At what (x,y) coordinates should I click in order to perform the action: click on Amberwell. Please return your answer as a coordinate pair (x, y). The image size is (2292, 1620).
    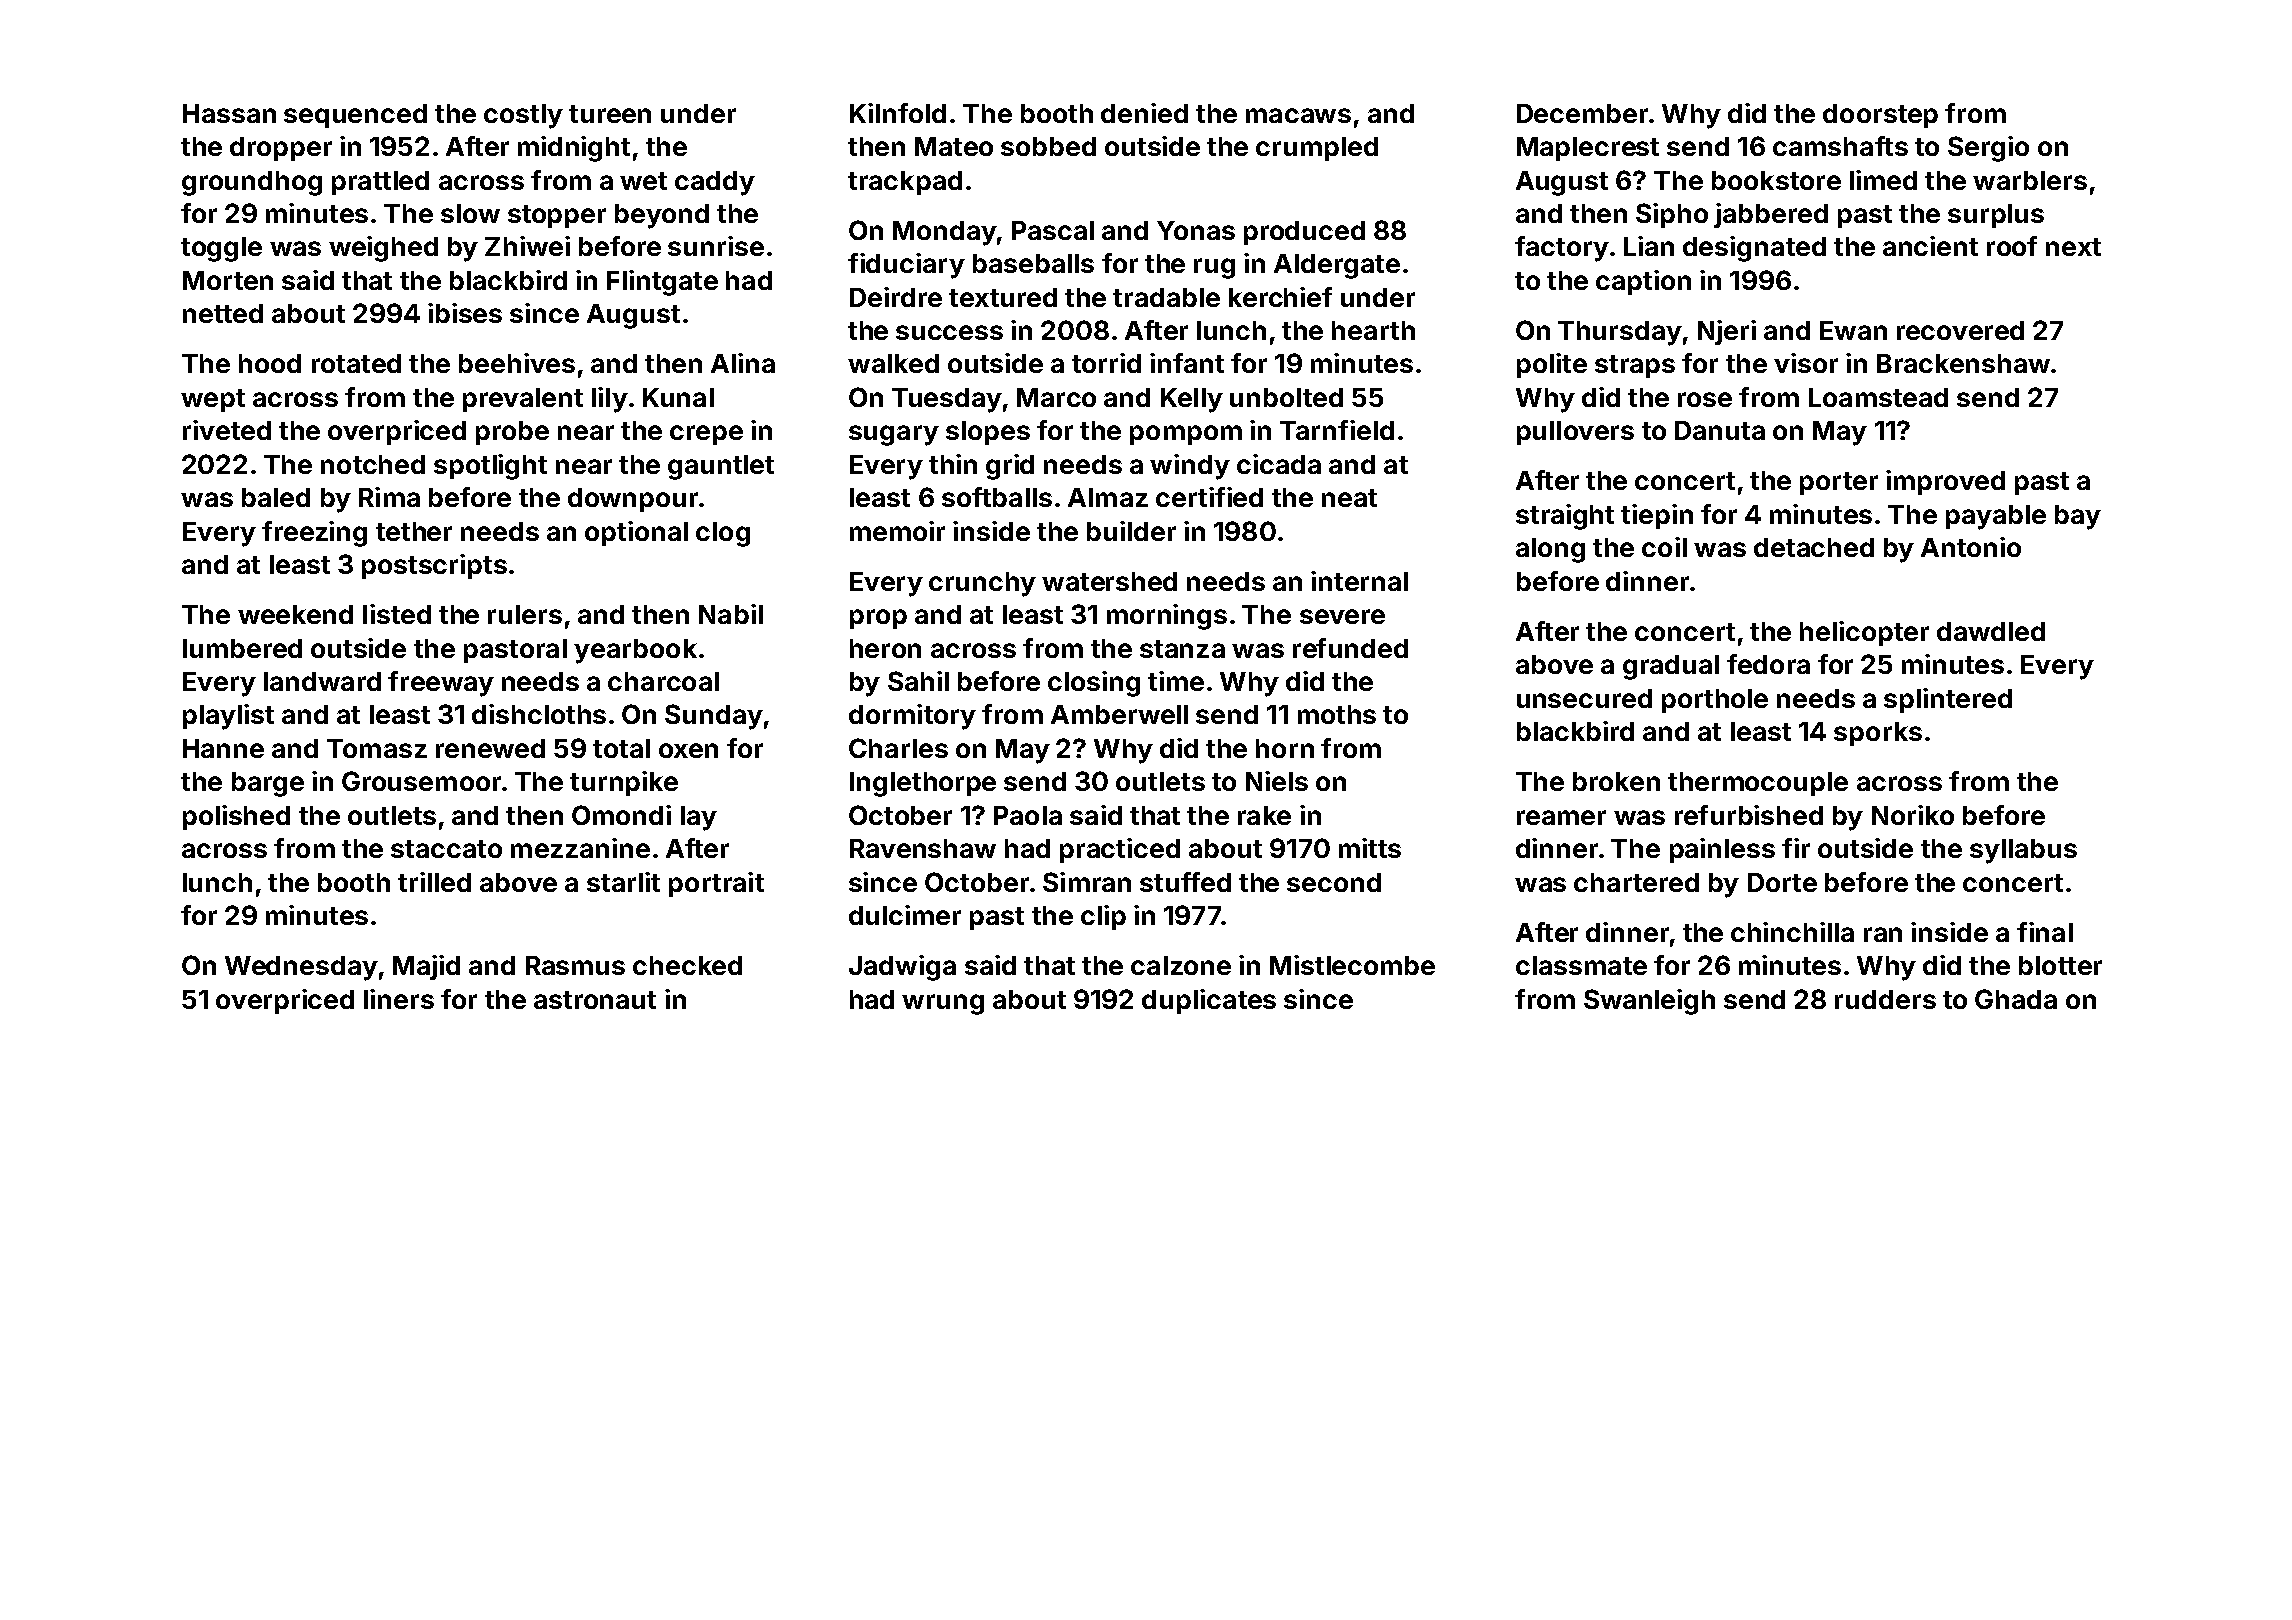
    Looking at the image, I should click on (1119, 714).
